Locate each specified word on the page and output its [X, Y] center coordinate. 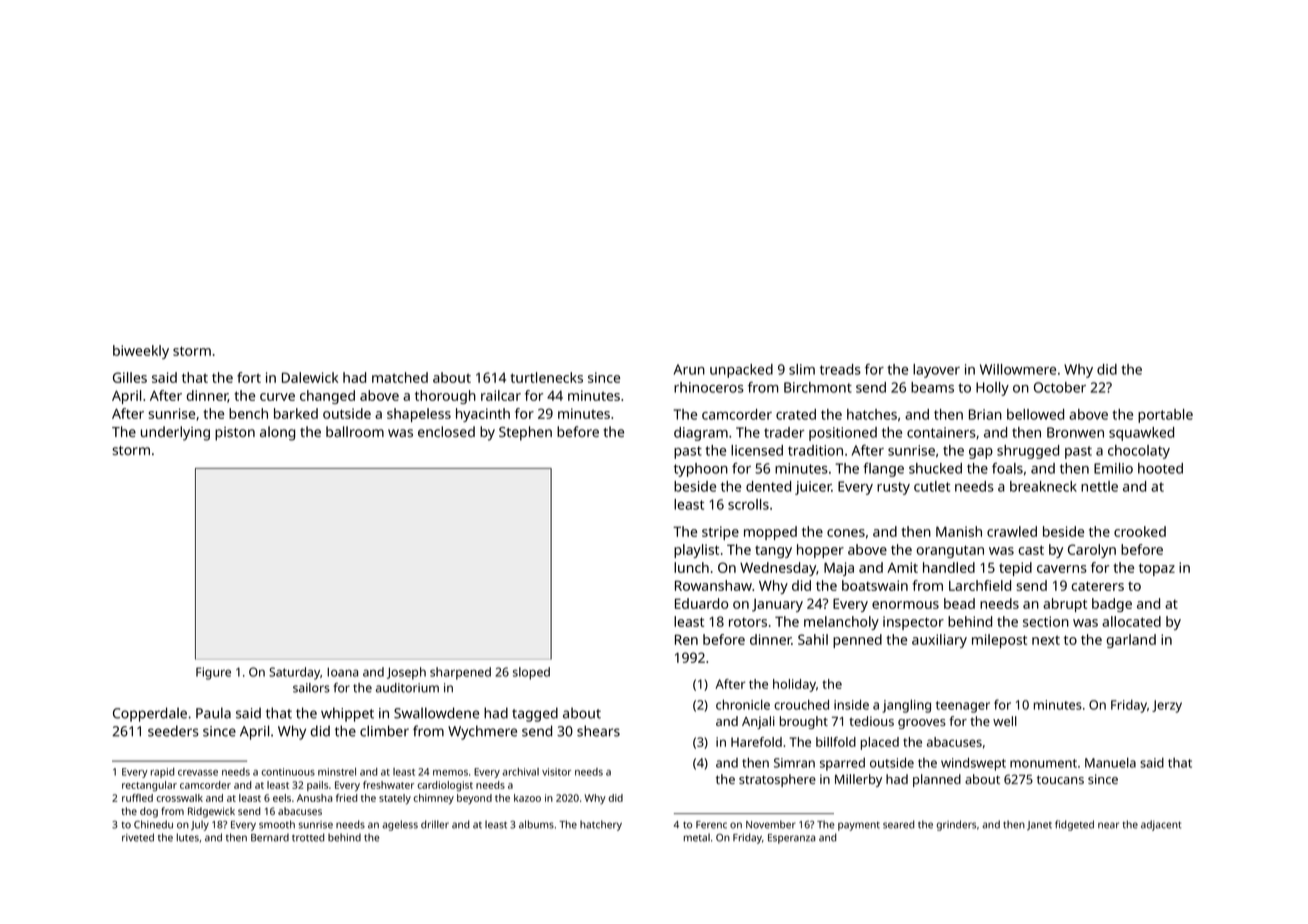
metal [697, 837]
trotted [308, 837]
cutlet [932, 486]
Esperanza [791, 839]
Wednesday [778, 569]
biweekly [141, 352]
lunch [691, 567]
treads [840, 369]
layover [936, 371]
